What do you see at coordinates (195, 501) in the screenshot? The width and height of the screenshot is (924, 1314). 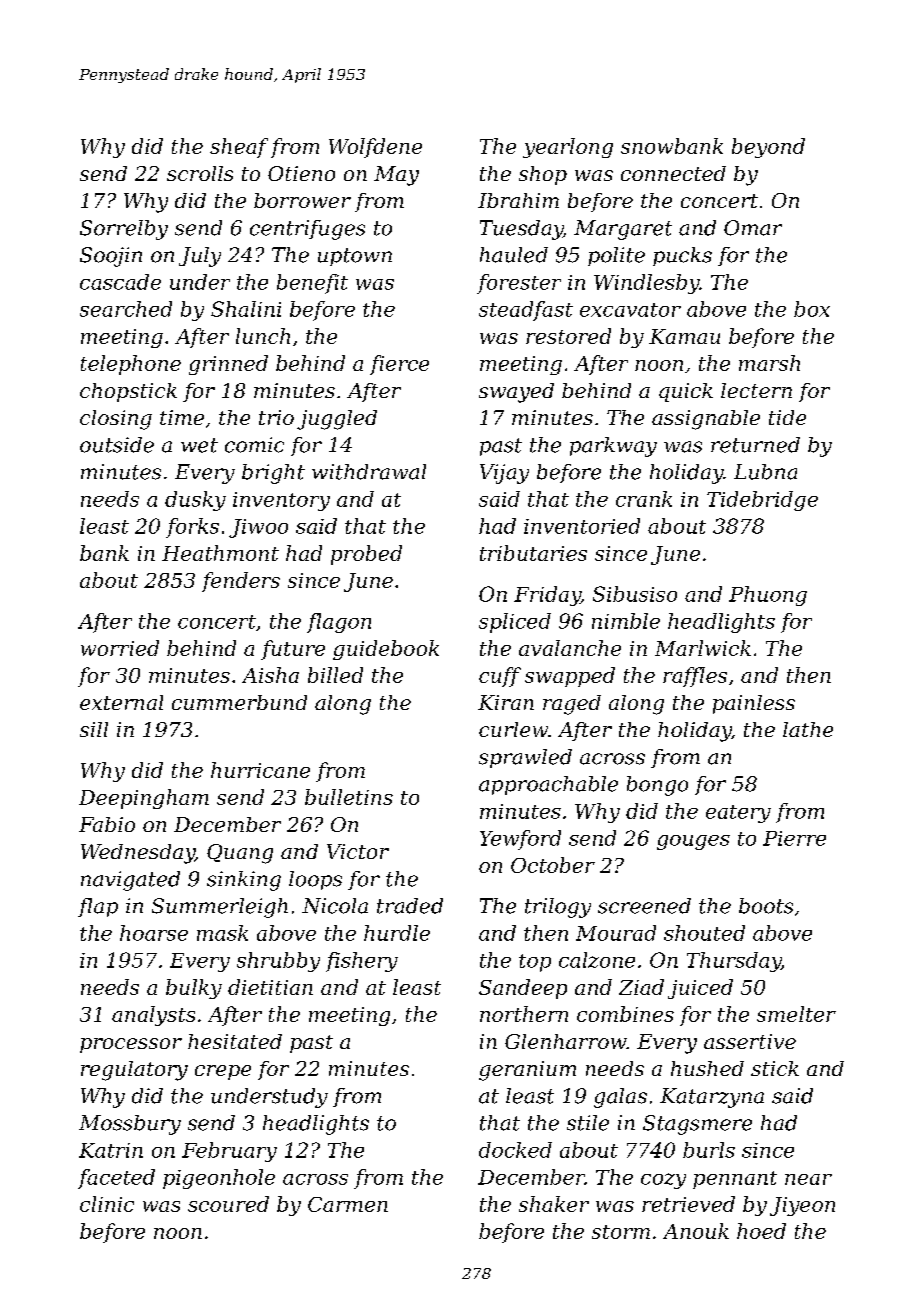 I see `dusky` at bounding box center [195, 501].
